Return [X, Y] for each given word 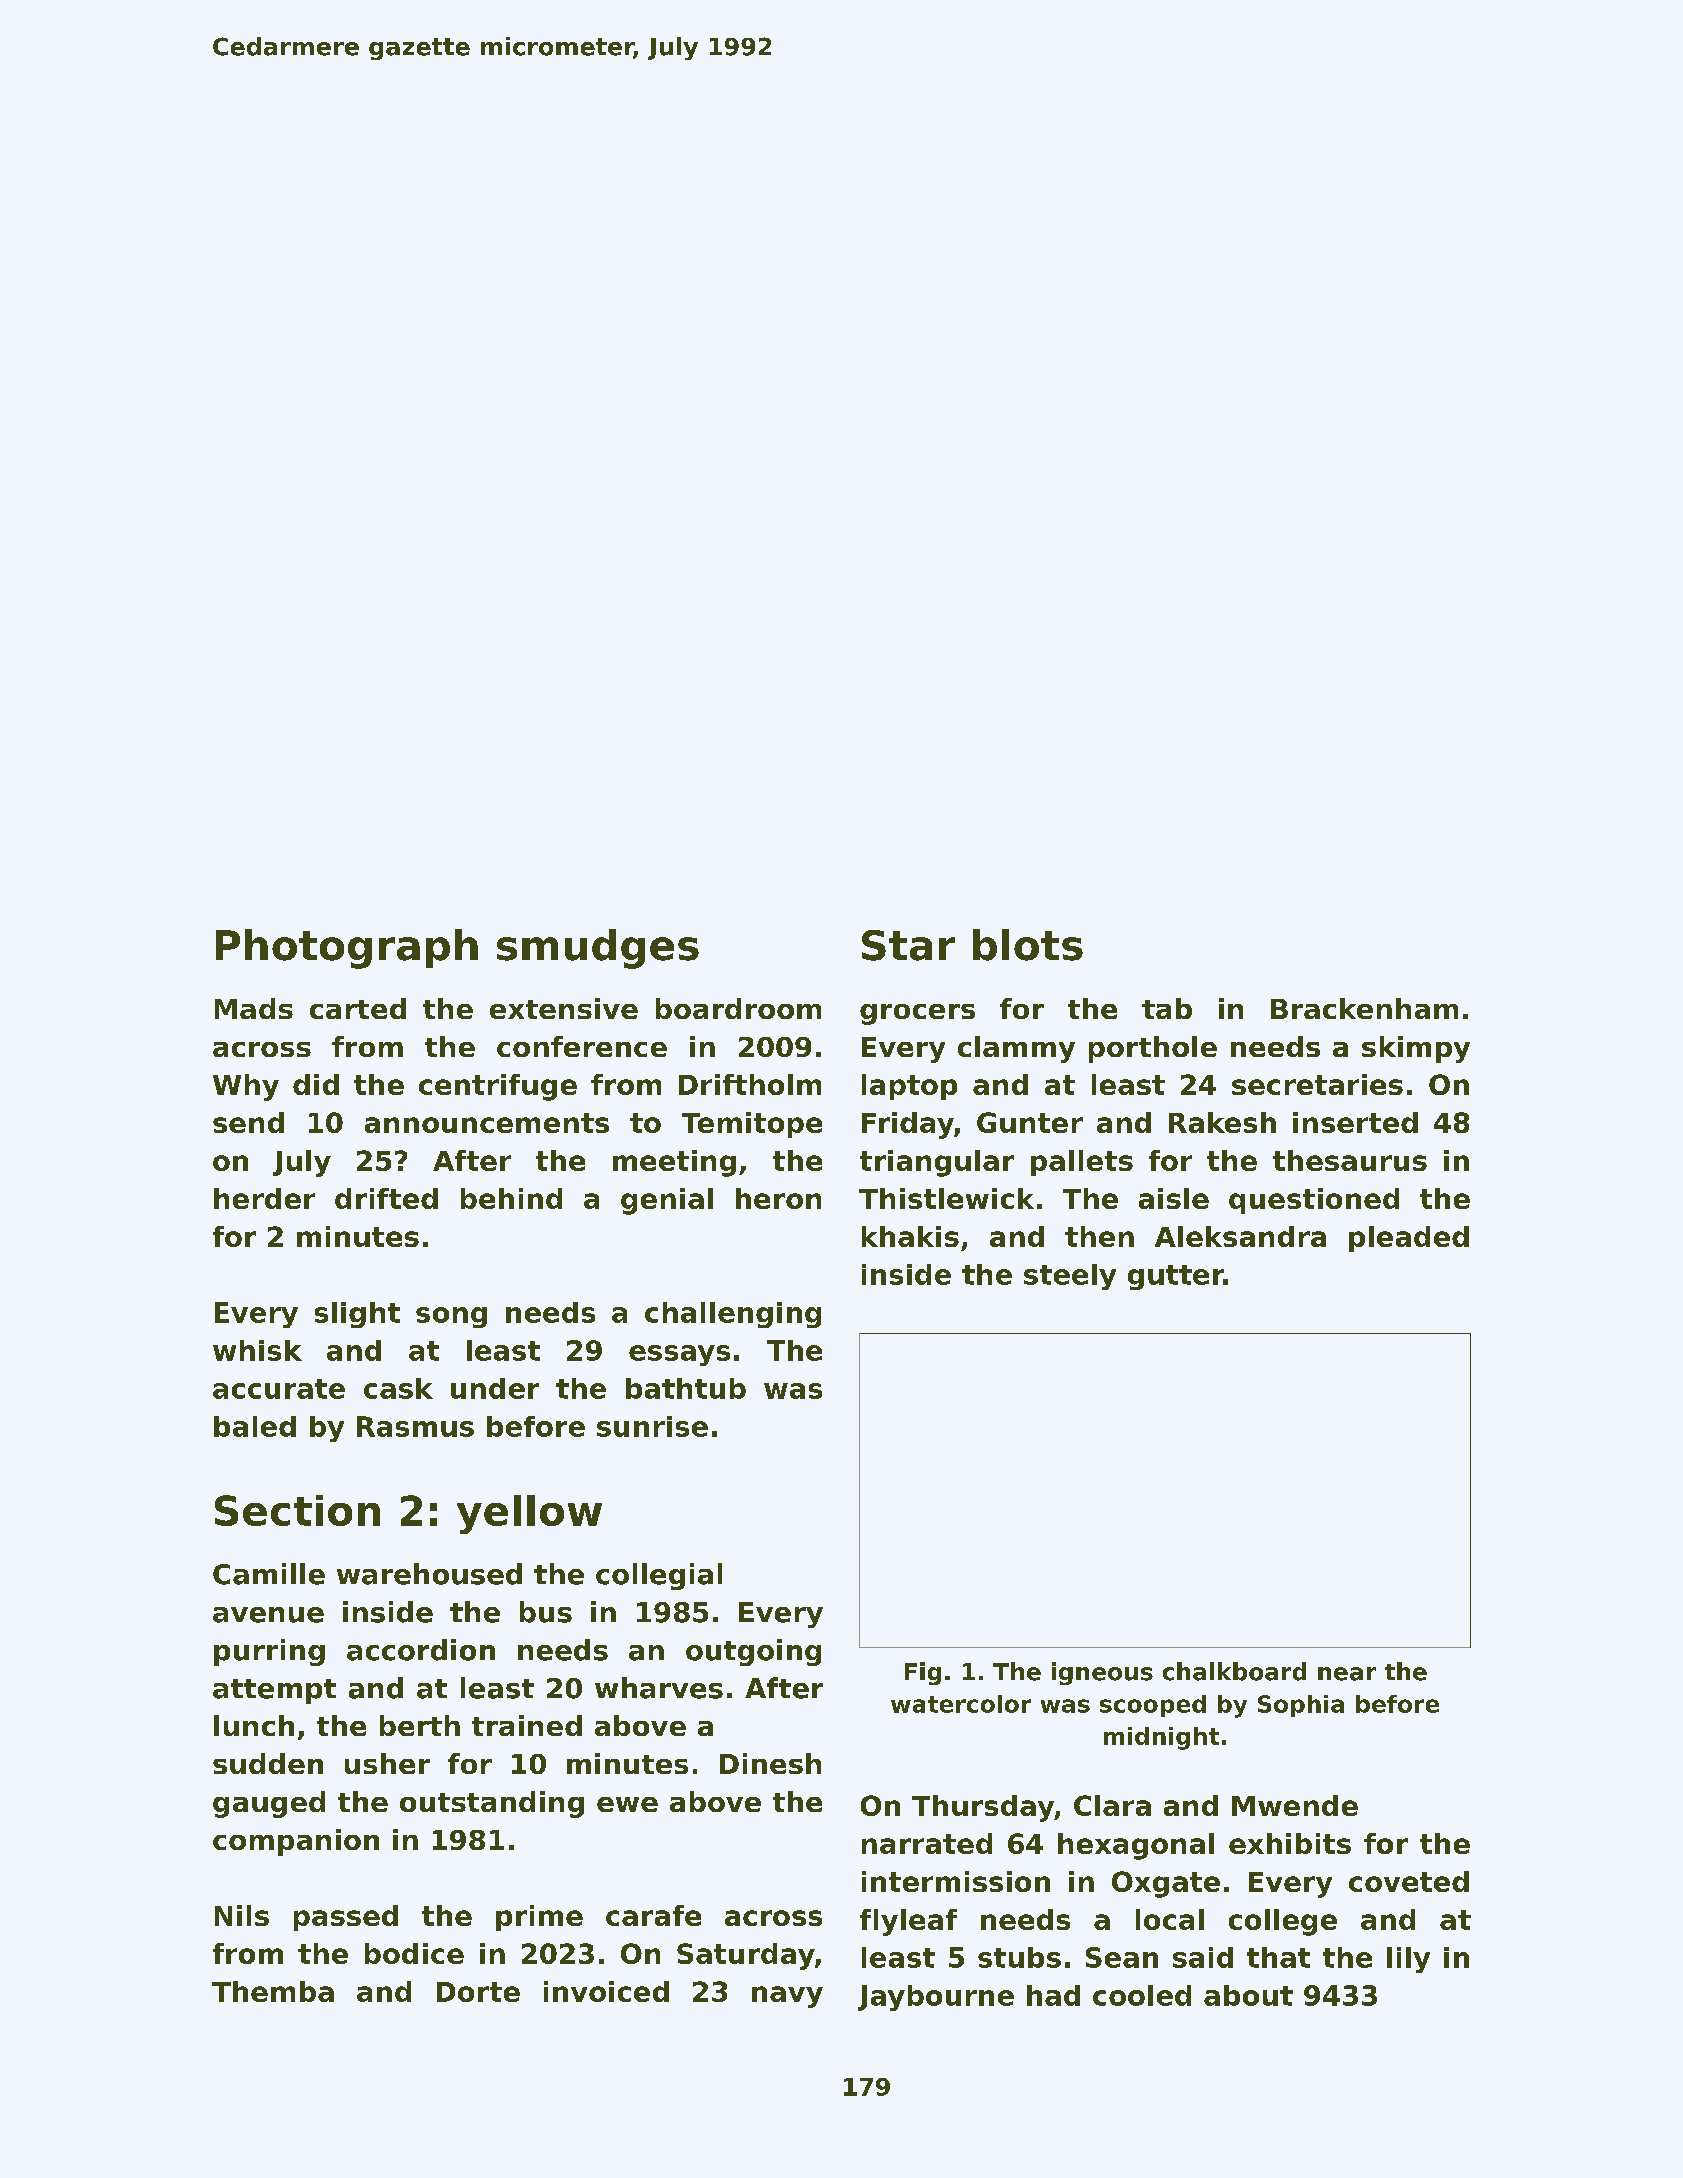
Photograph [347, 949]
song [451, 1317]
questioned [1314, 1201]
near [1347, 1674]
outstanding [492, 1804]
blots [1028, 945]
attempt [274, 1691]
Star [908, 945]
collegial [659, 1576]
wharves [659, 1688]
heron [778, 1198]
